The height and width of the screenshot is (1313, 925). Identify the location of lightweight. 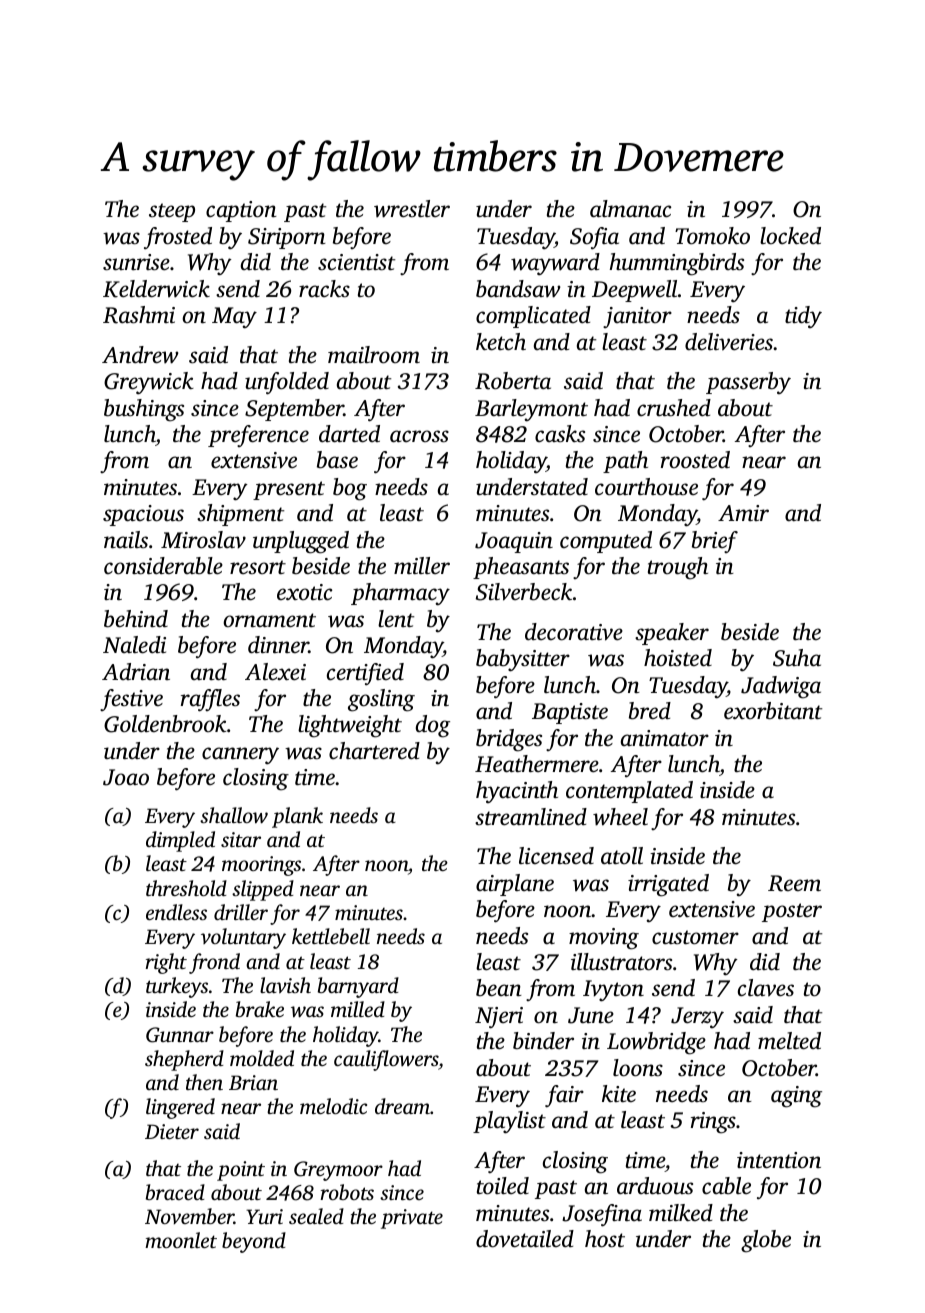
(350, 726).
